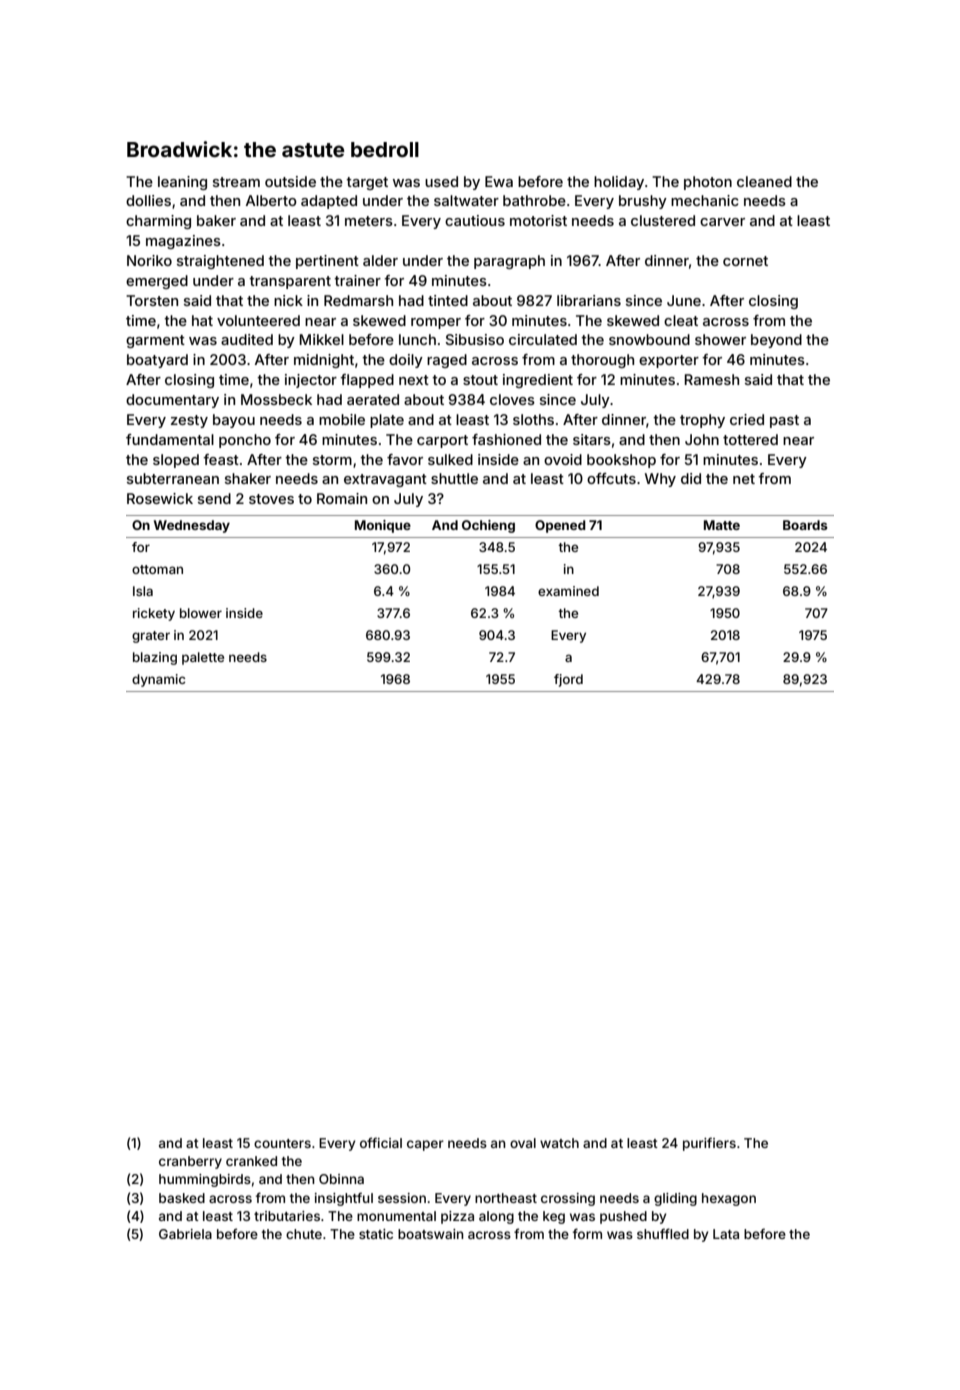 This screenshot has width=960, height=1390. I want to click on dynamic, so click(159, 680).
